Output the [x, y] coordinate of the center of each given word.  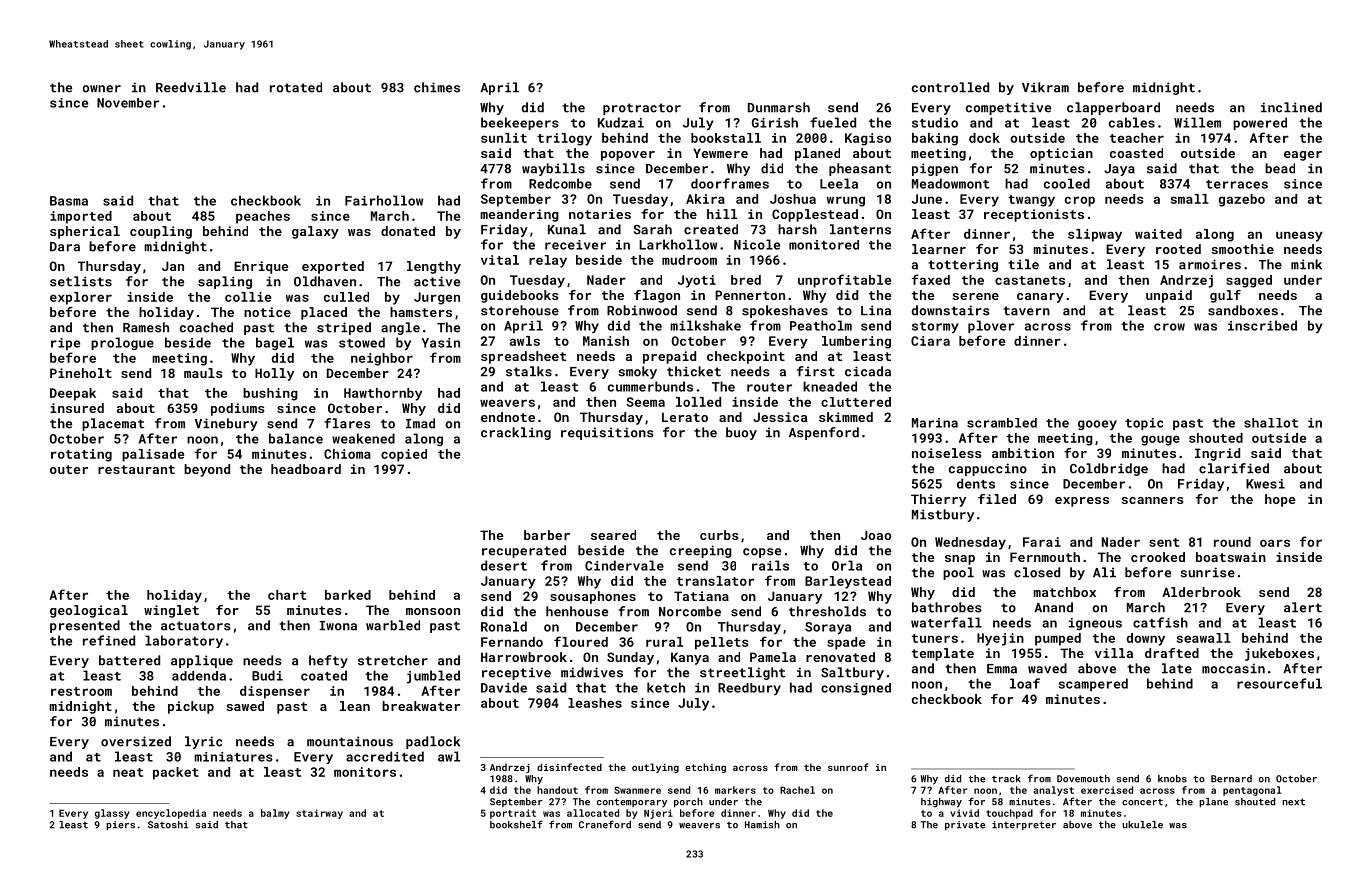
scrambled [1002, 423]
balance [296, 438]
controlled [950, 87]
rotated [296, 87]
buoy [741, 433]
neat [128, 772]
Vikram [1045, 87]
